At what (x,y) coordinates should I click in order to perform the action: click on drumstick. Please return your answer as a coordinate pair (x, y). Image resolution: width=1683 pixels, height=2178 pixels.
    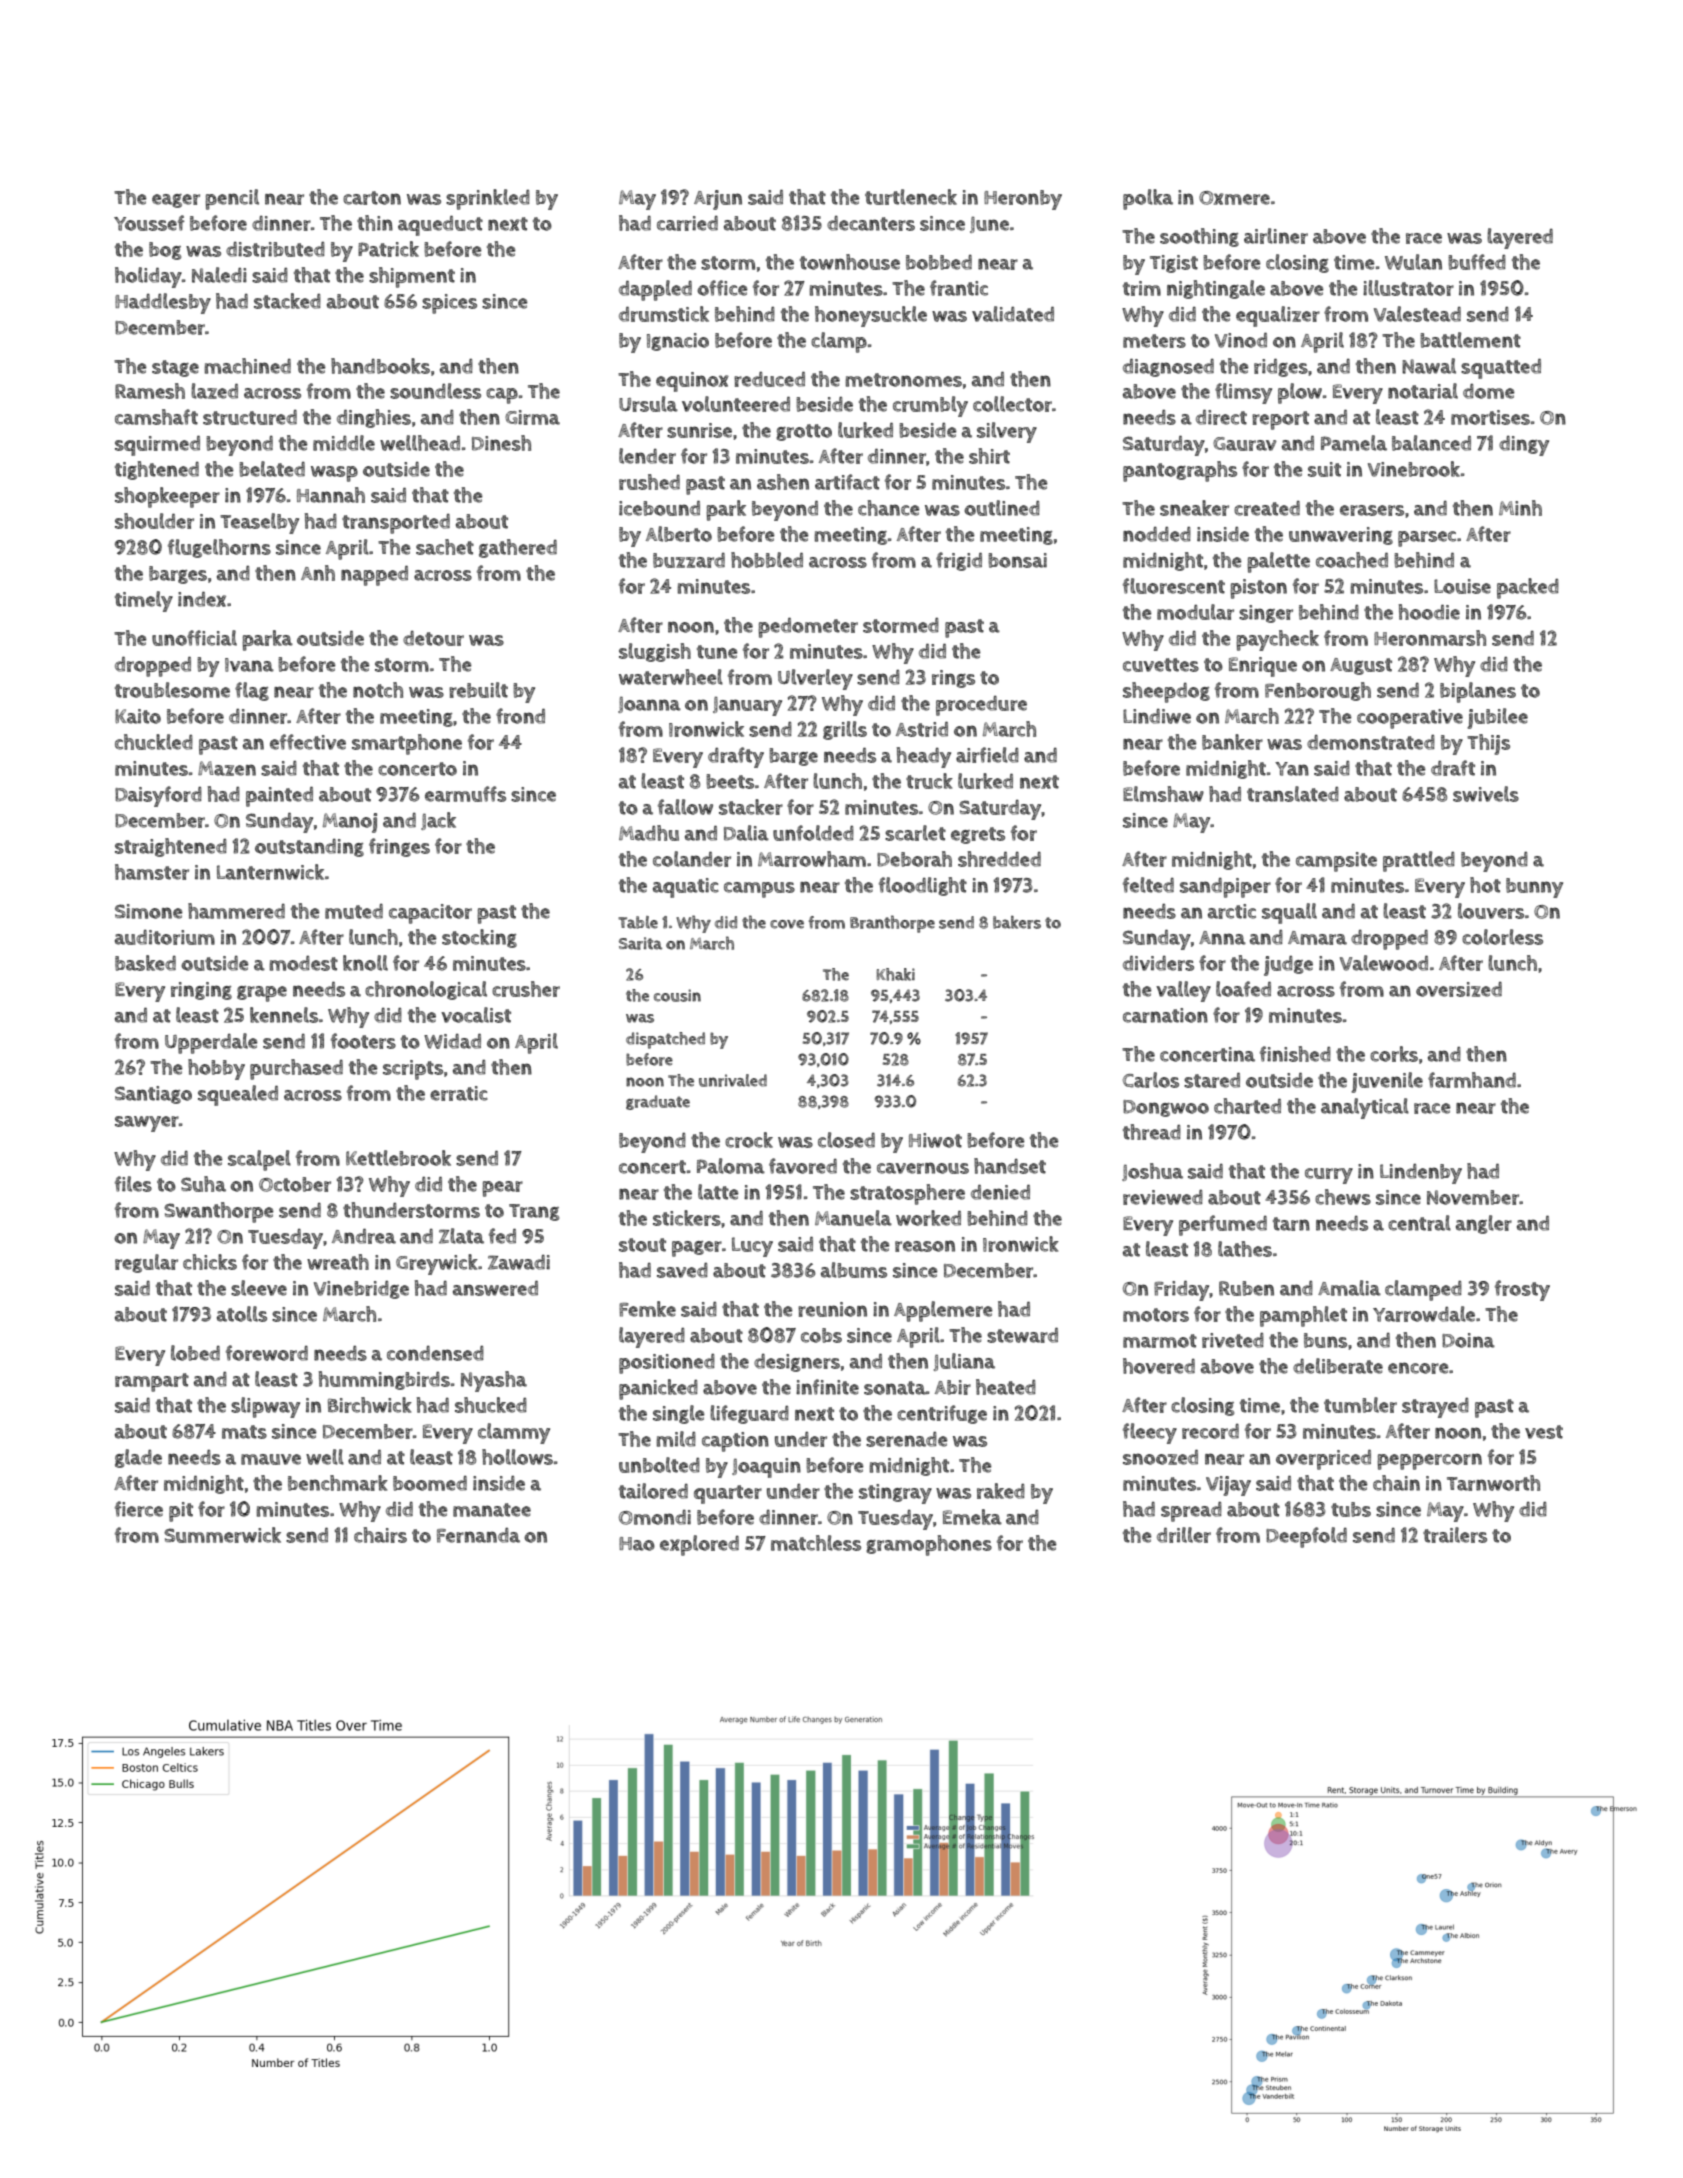
    Looking at the image, I should click on (664, 314).
